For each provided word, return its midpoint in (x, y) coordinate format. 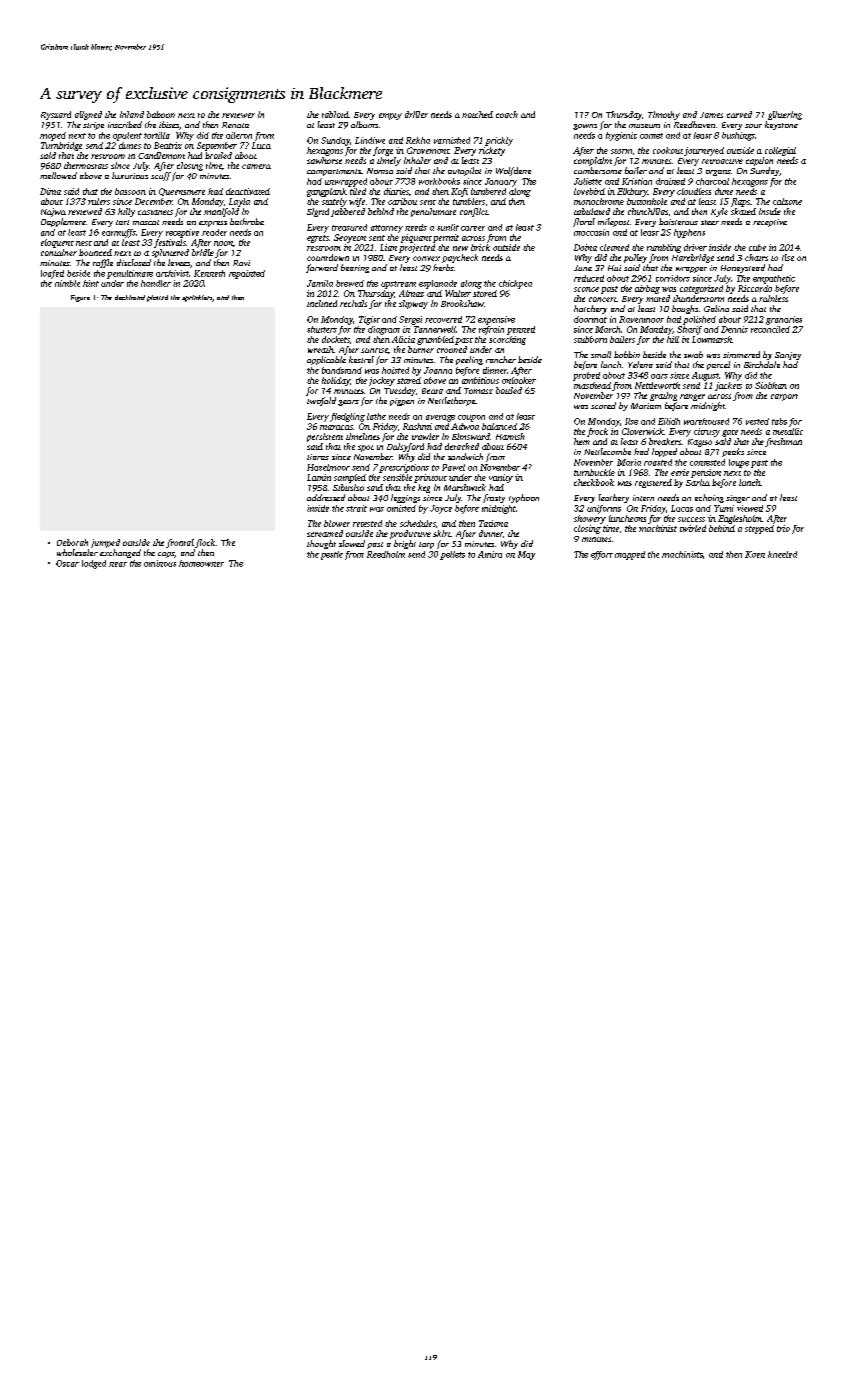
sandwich (465, 456)
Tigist (369, 320)
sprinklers (197, 298)
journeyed (704, 151)
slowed (352, 543)
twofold (321, 401)
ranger (692, 397)
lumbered (488, 191)
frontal (180, 543)
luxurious (130, 175)
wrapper (691, 270)
